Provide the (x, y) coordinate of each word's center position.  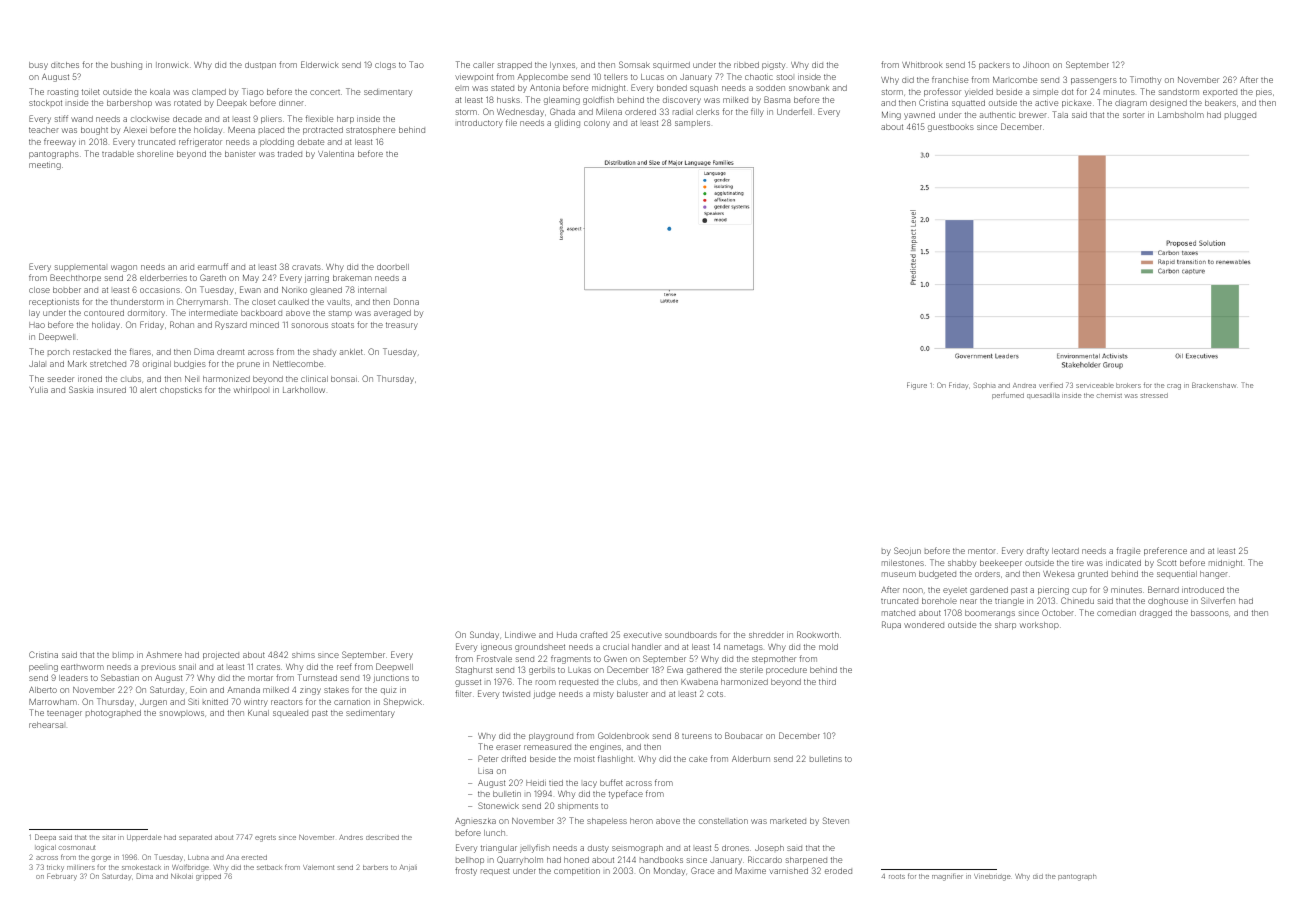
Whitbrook (922, 65)
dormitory (146, 314)
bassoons (1210, 613)
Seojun (907, 551)
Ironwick (172, 65)
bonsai (344, 379)
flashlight (615, 759)
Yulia (38, 390)
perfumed (1008, 395)
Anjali (408, 868)
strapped (515, 66)
